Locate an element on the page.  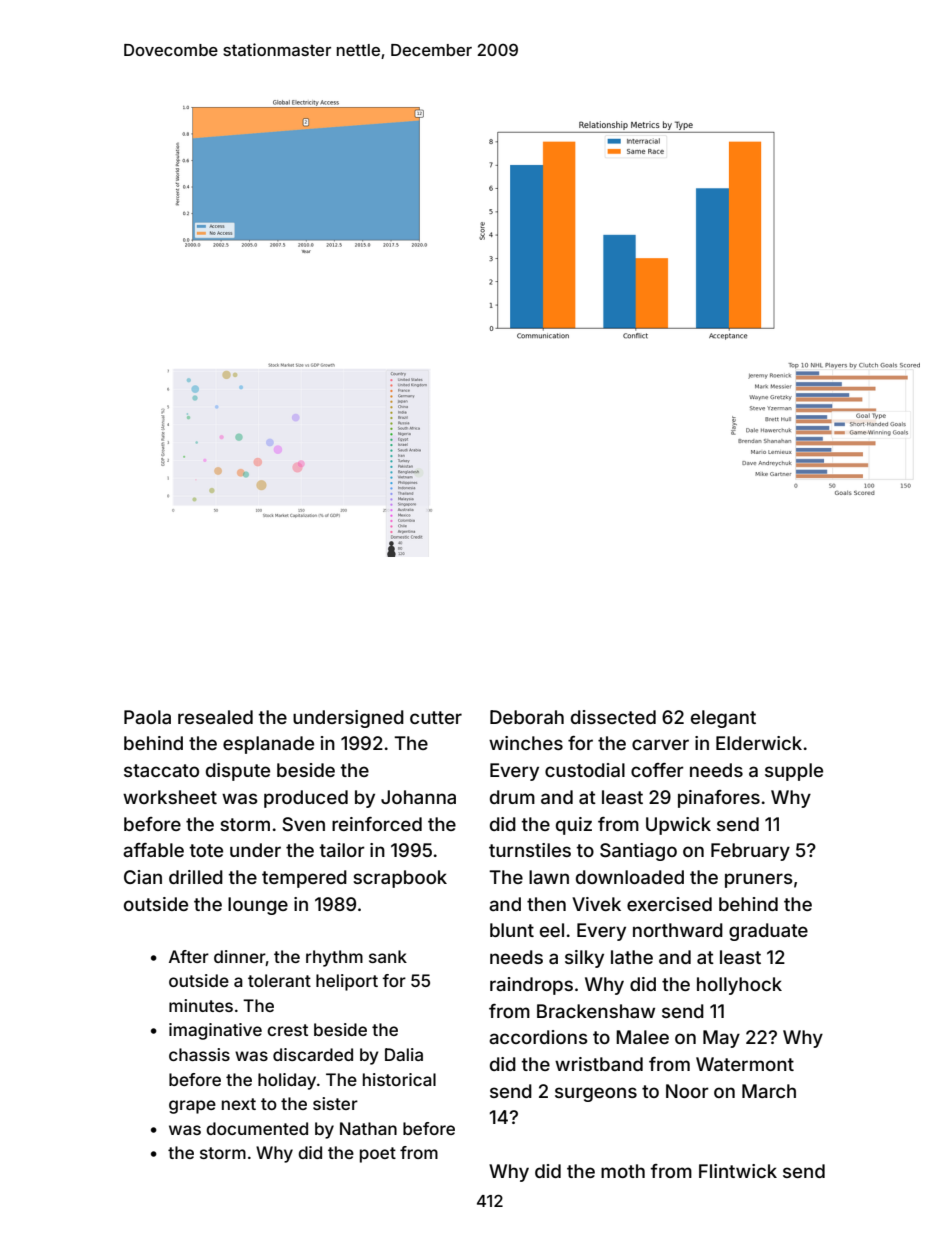
elegant is located at coordinates (723, 719).
